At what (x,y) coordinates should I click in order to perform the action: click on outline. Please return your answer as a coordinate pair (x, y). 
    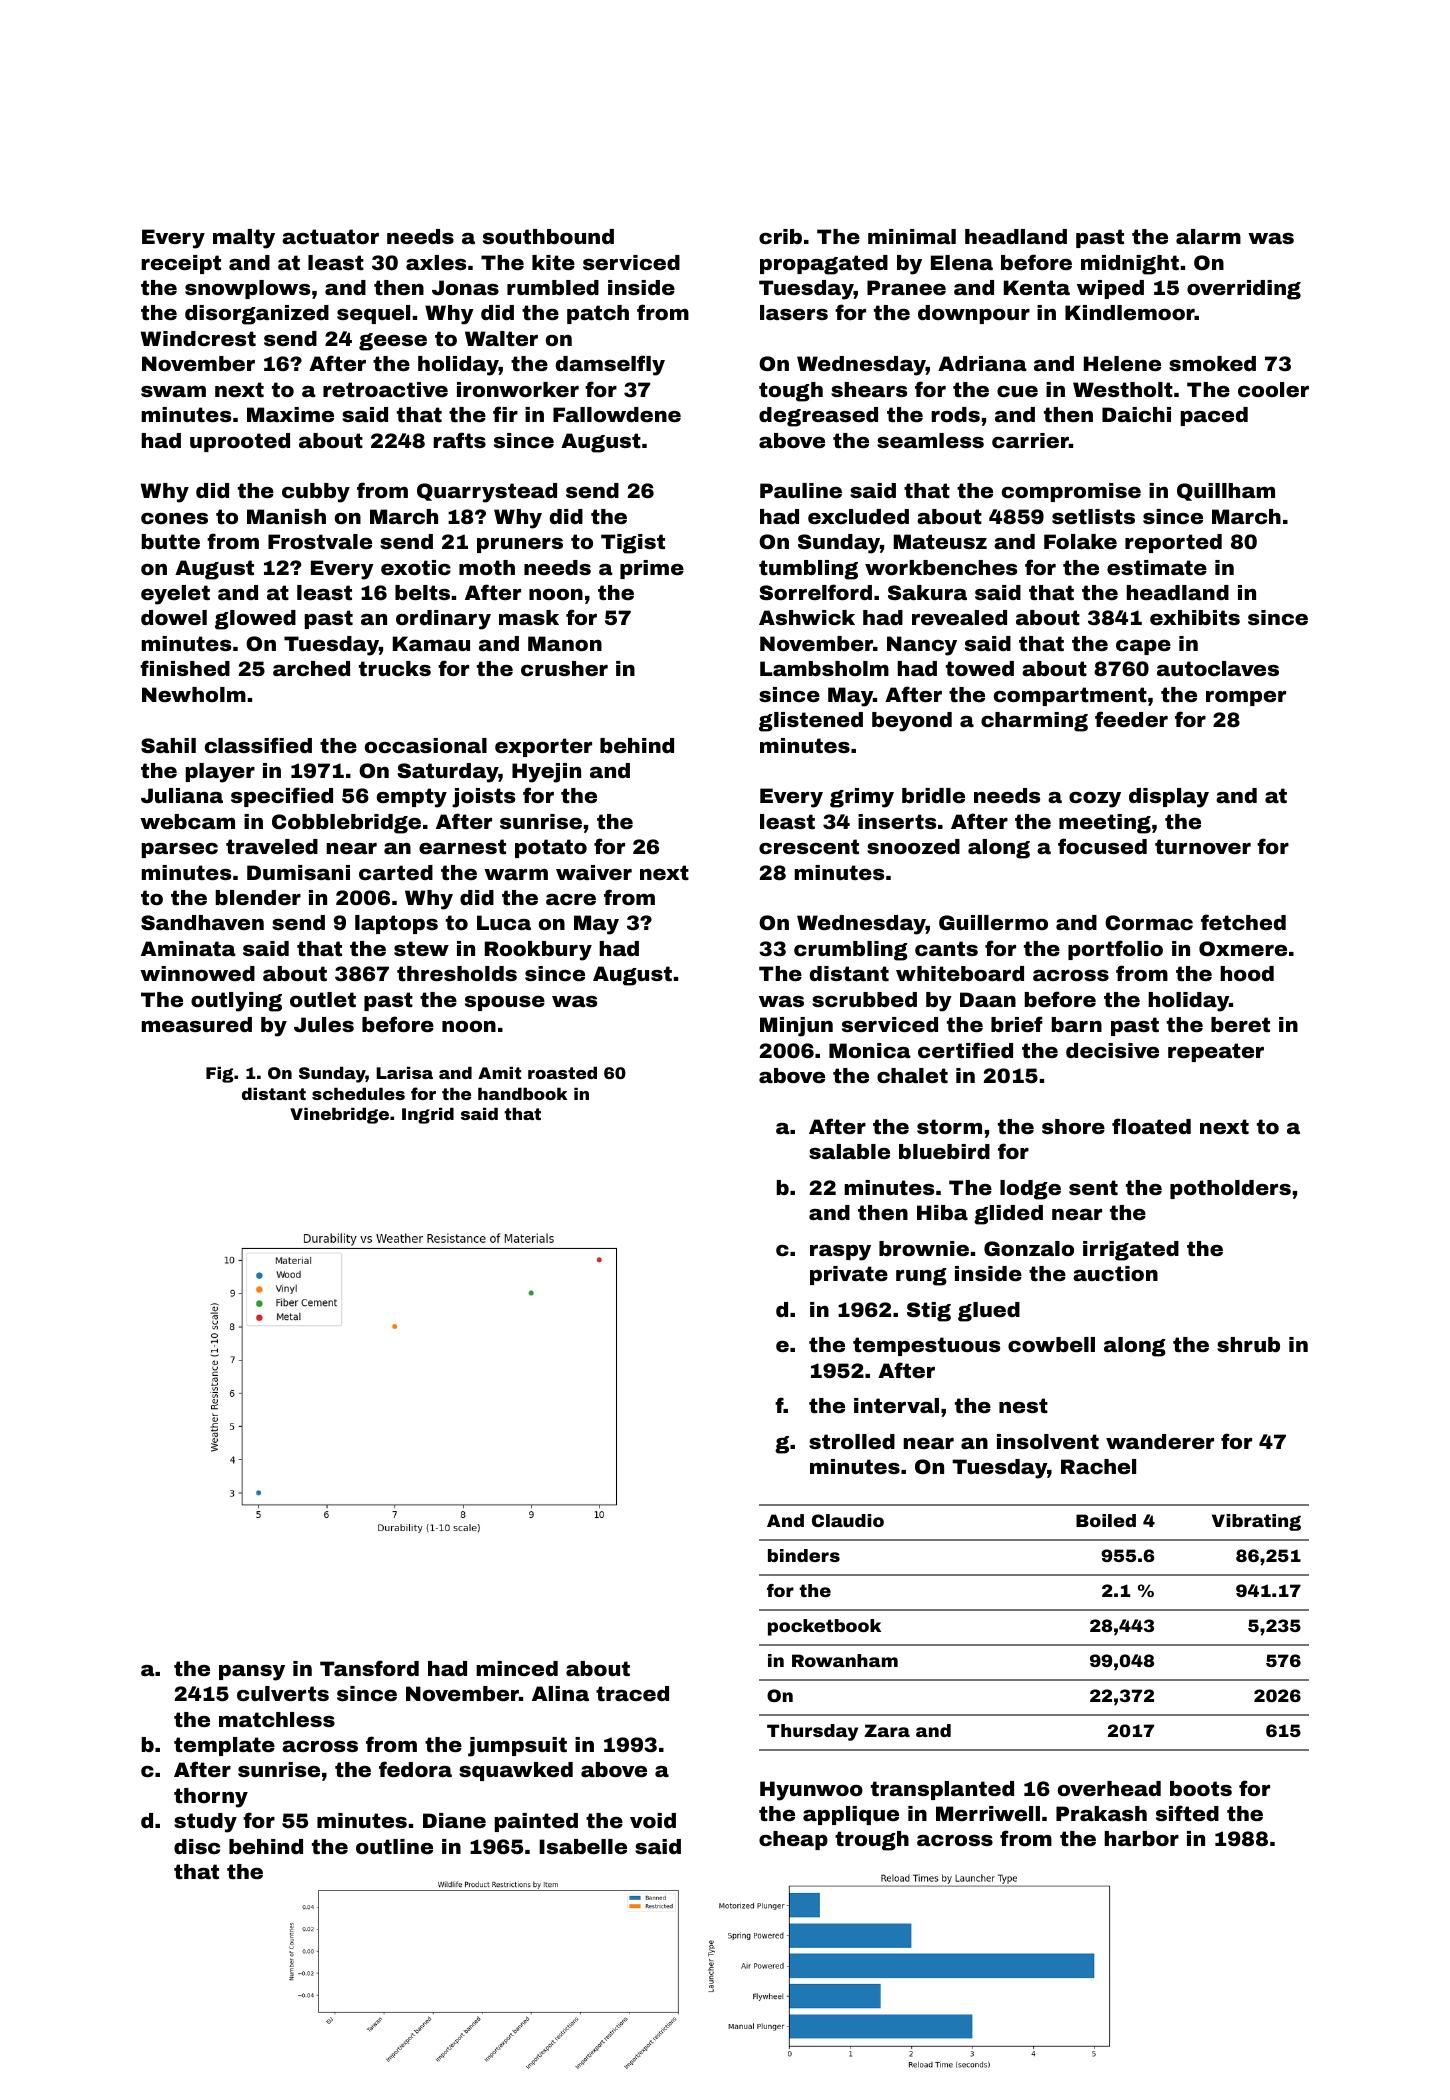
    Looking at the image, I should click on (394, 1846).
